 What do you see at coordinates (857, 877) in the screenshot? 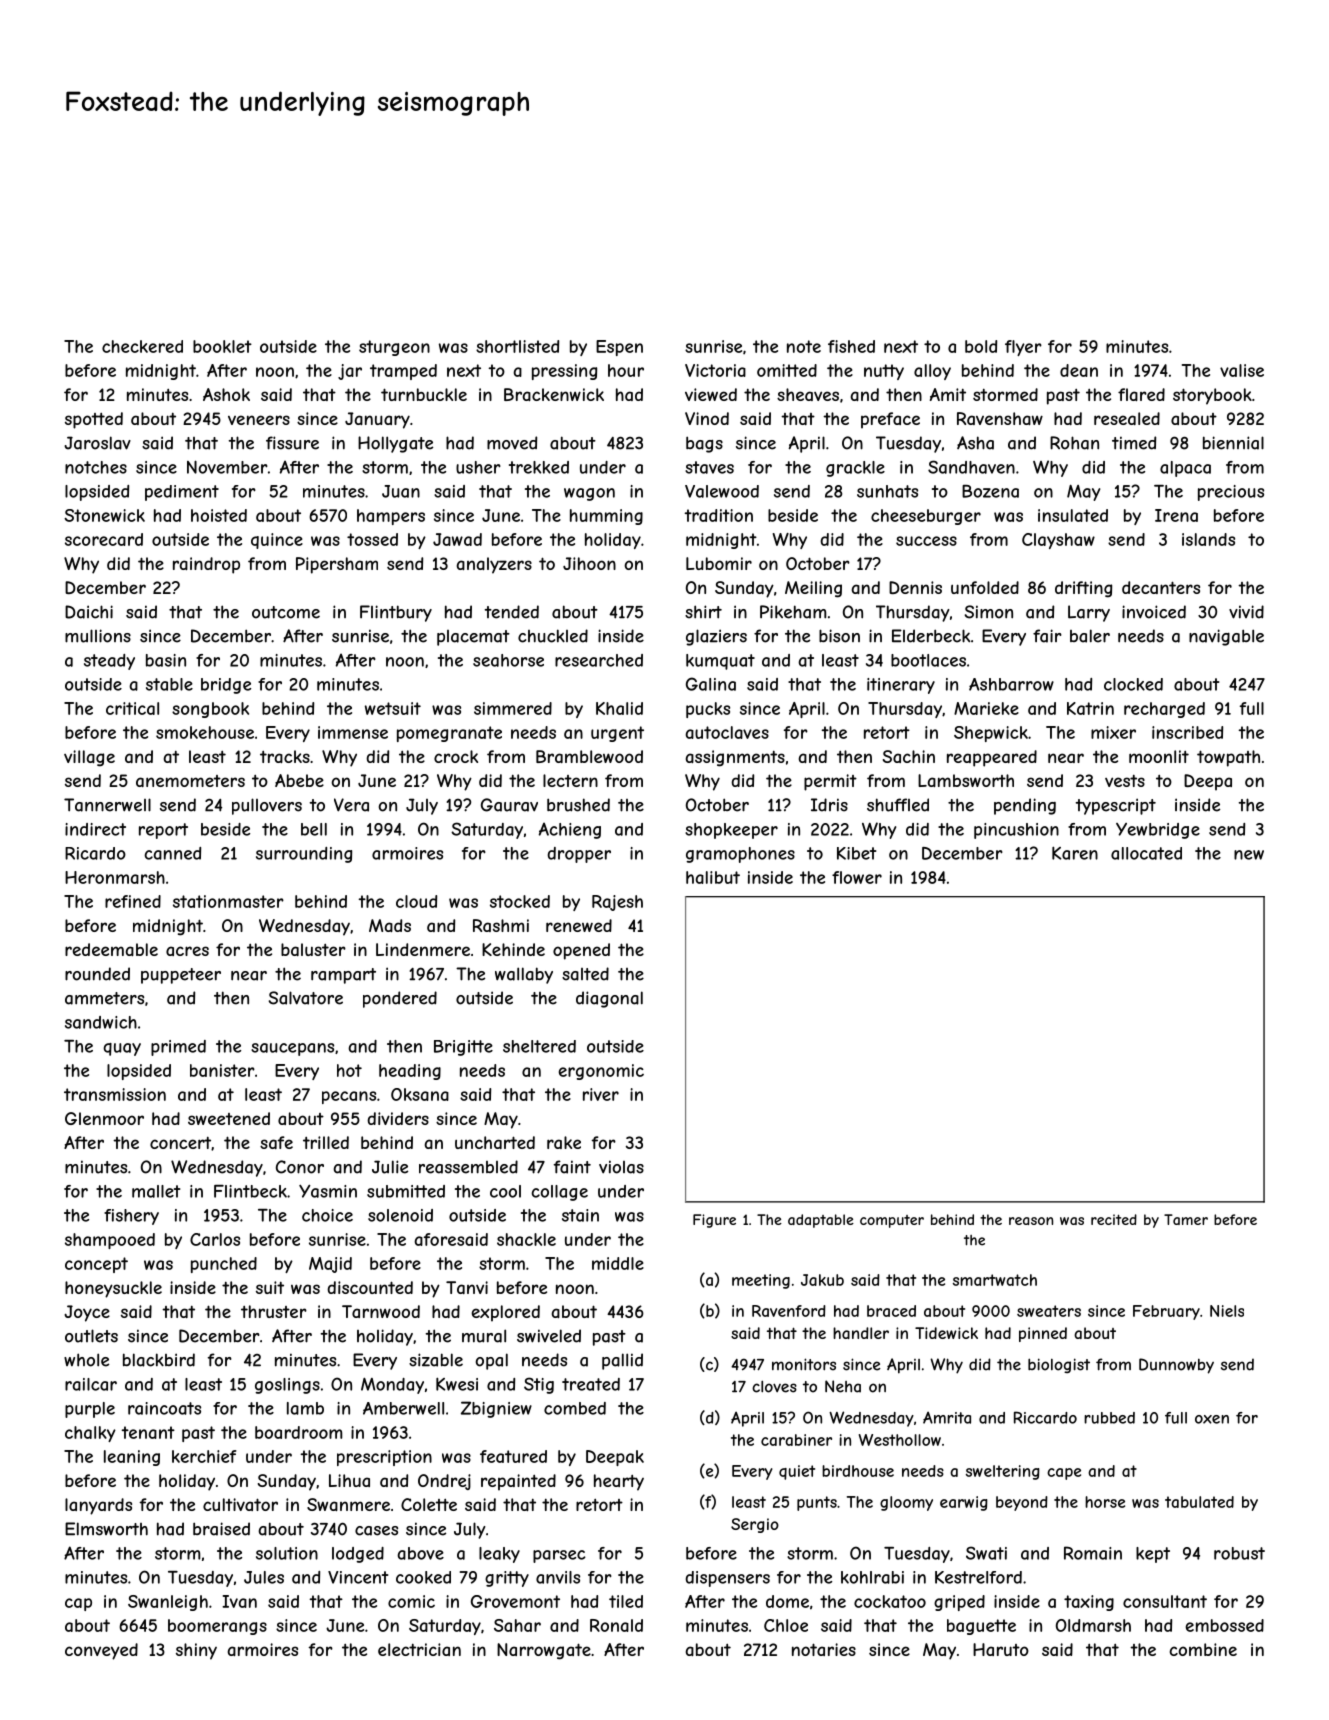
I see `flower` at bounding box center [857, 877].
